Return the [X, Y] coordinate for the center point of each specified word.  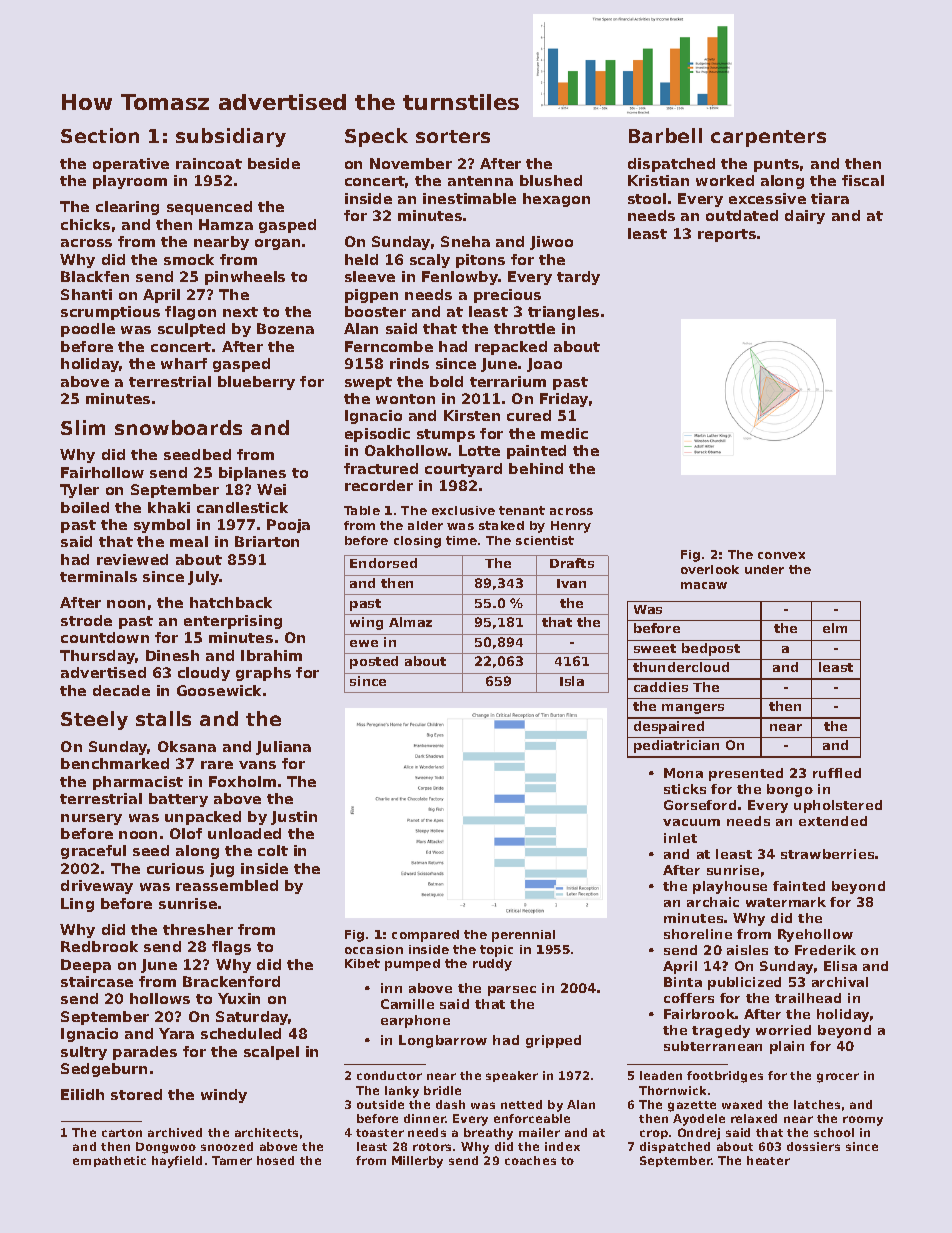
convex [781, 555]
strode [86, 620]
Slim [83, 427]
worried [783, 1030]
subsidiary [231, 137]
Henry [571, 527]
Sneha [465, 241]
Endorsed [383, 563]
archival [840, 982]
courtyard [463, 470]
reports [727, 235]
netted [521, 1104]
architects [266, 1132]
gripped [553, 1041]
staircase [97, 981]
